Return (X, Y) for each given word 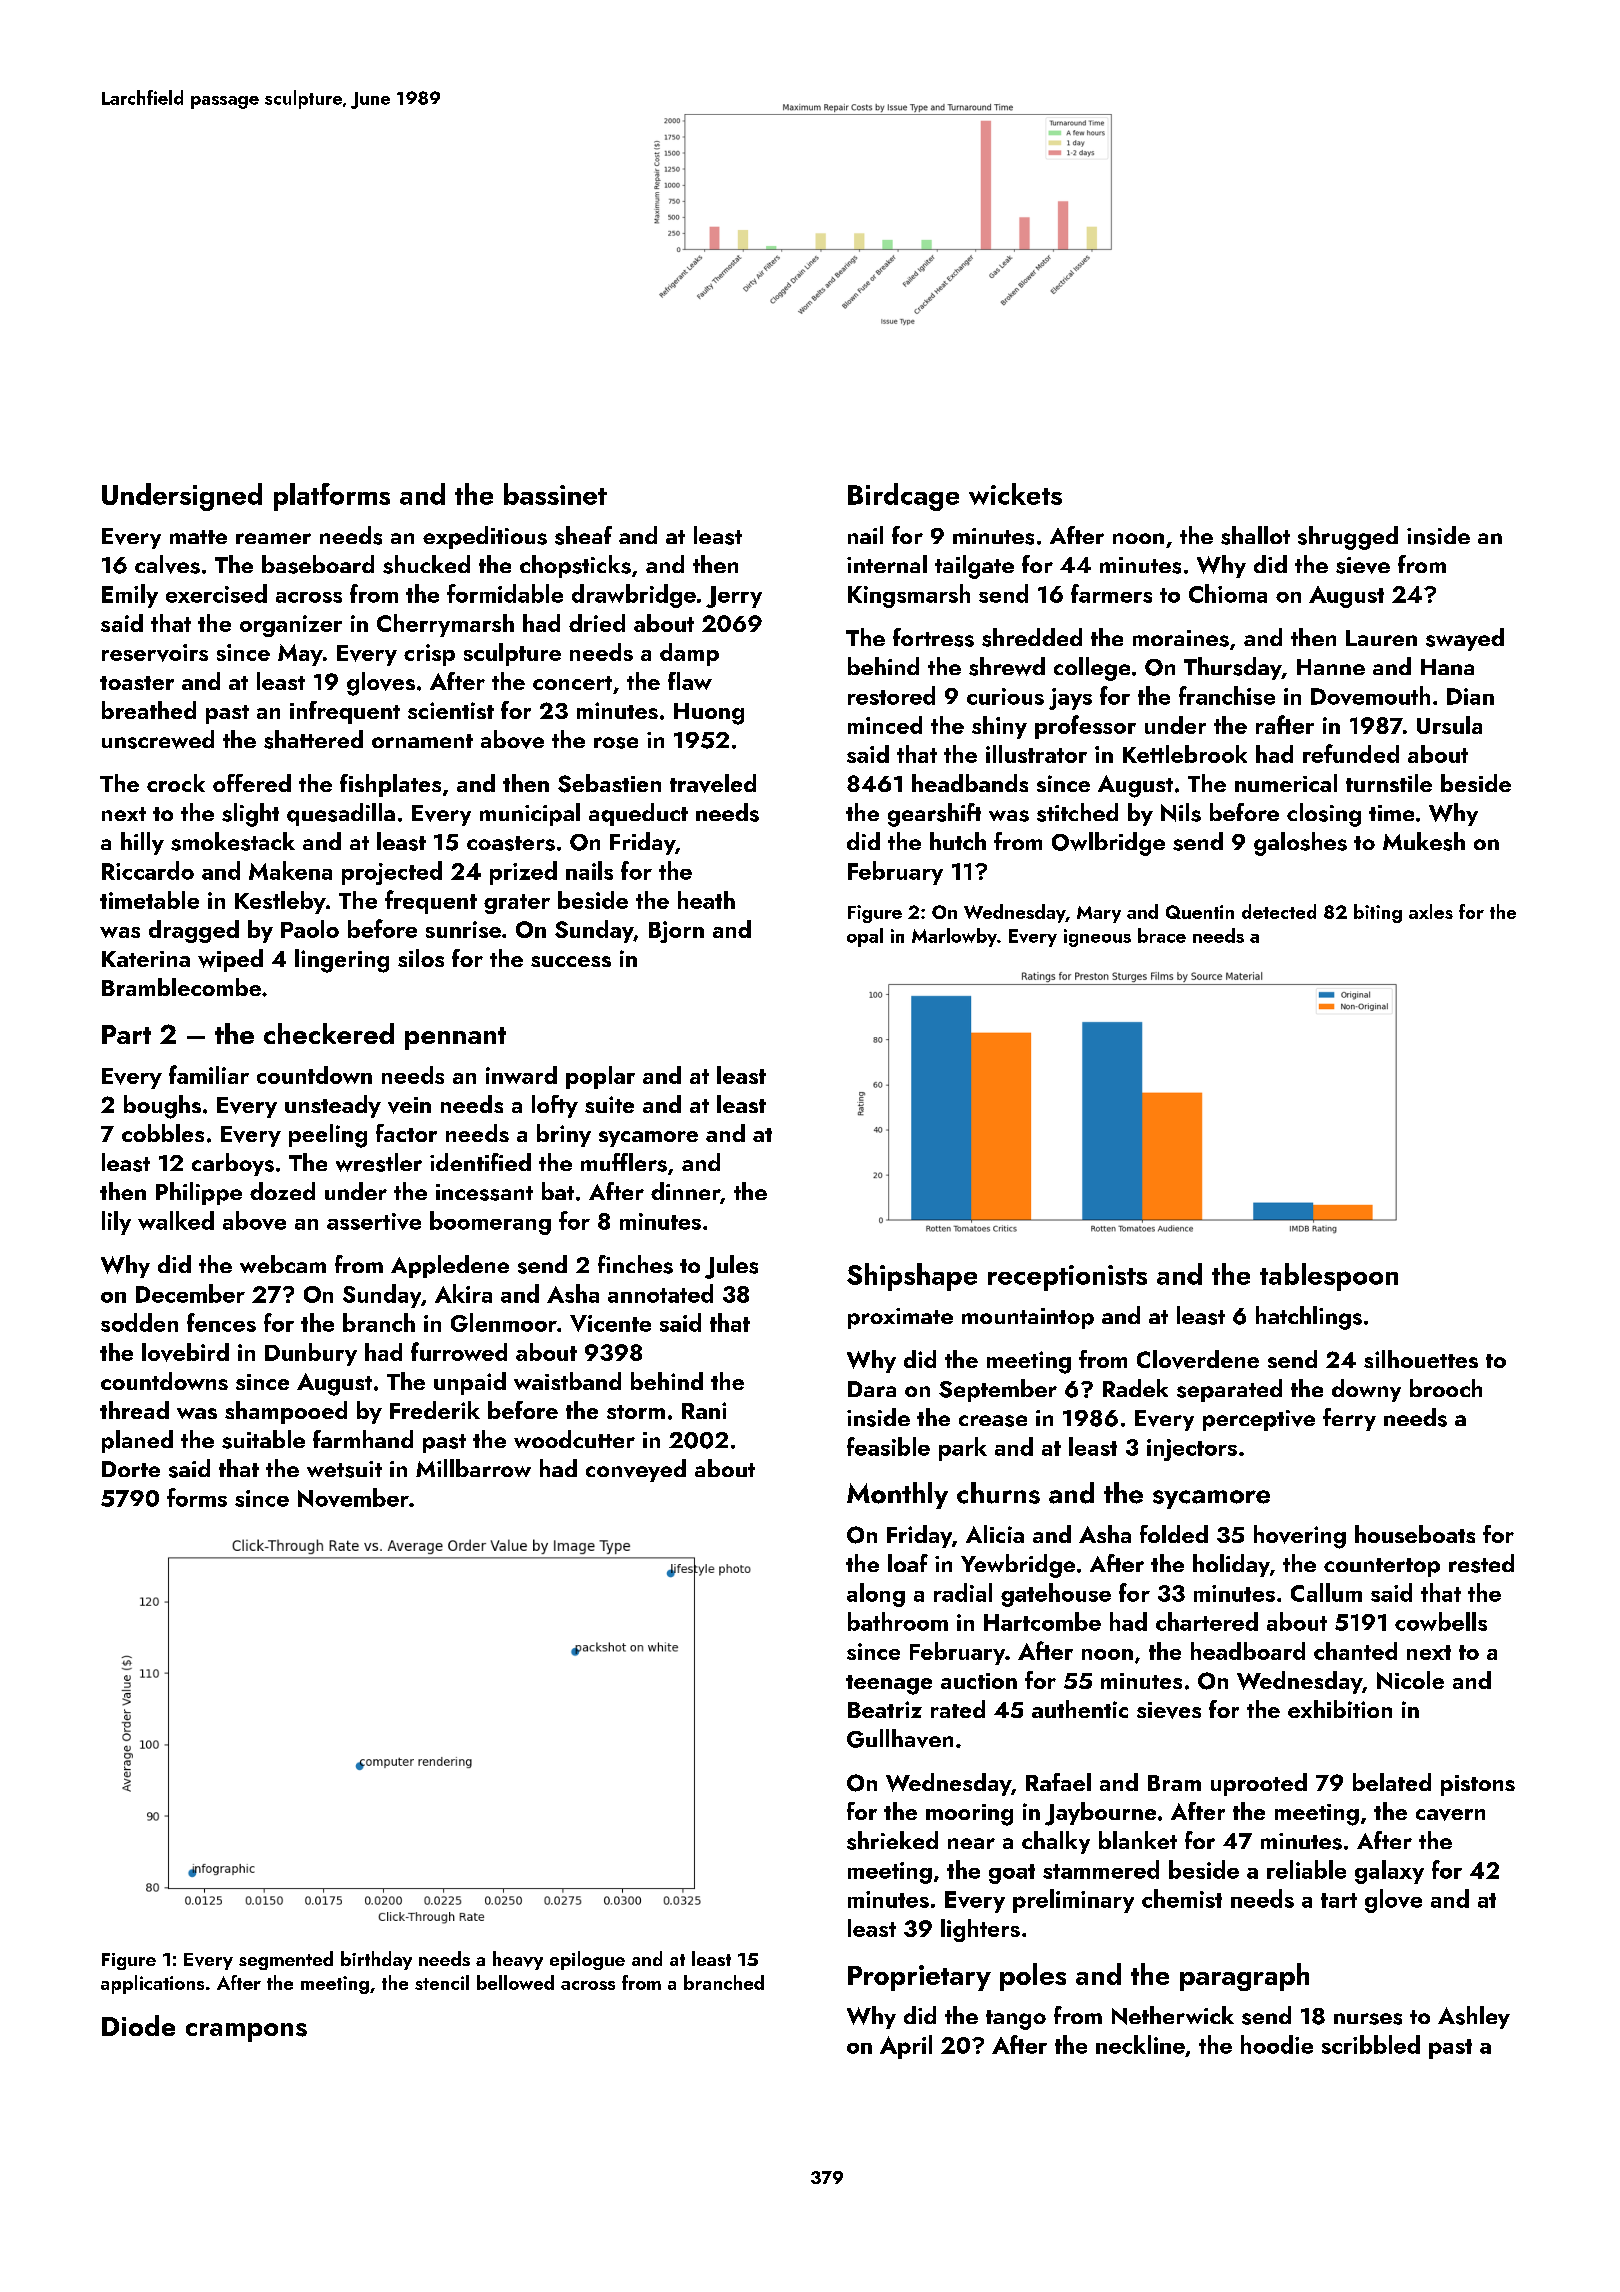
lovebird (185, 1352)
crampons (246, 2032)
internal (887, 564)
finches (635, 1264)
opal (865, 937)
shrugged (1348, 538)
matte (198, 537)
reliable (1306, 1869)
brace (1162, 935)
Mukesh (1424, 841)
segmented (286, 1960)
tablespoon (1329, 1277)
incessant (484, 1192)
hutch (958, 841)
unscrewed (158, 739)
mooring (969, 1815)
